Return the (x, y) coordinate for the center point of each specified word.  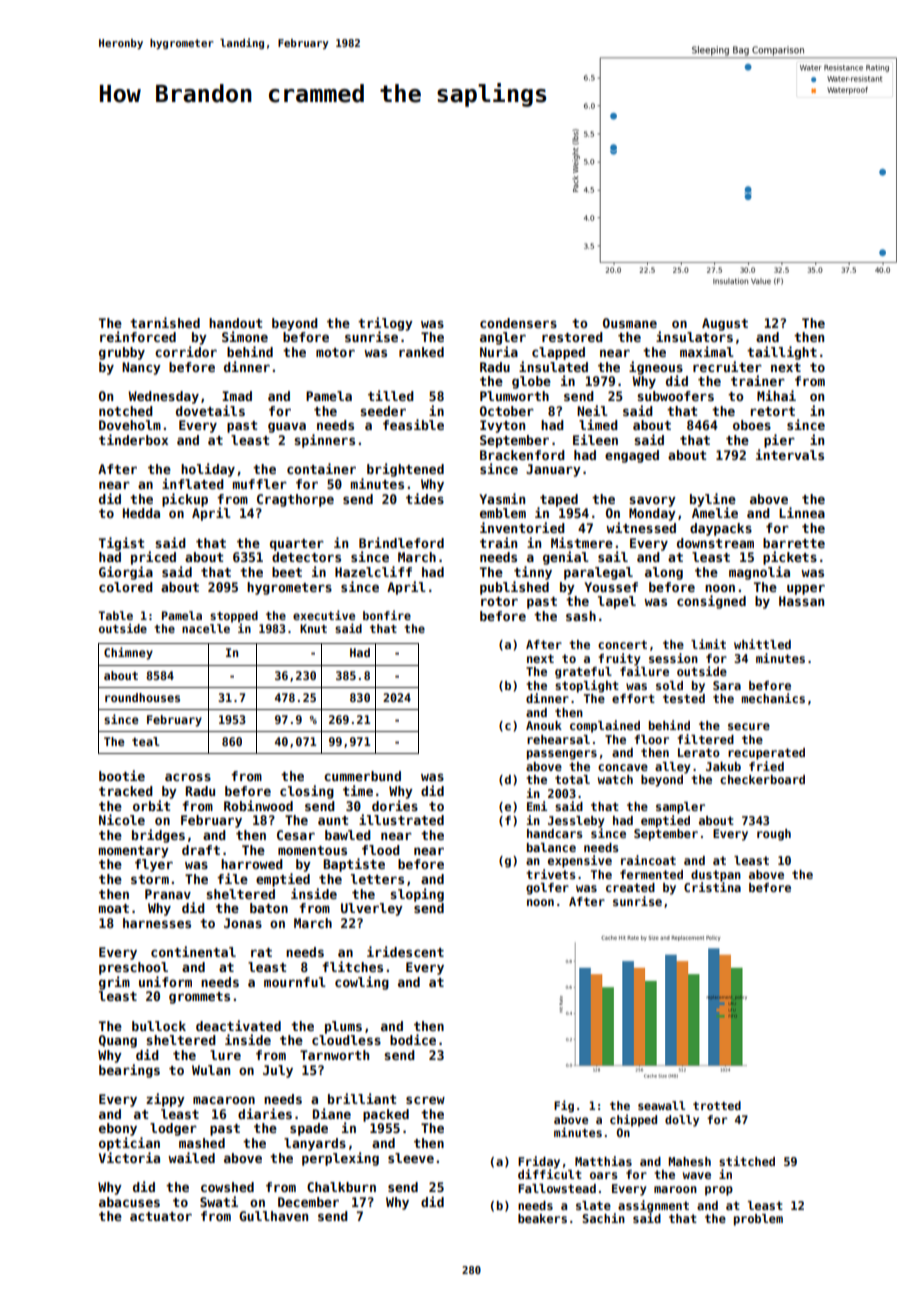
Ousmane (630, 323)
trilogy (385, 324)
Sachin (603, 1218)
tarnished (165, 322)
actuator (161, 1216)
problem (758, 1220)
